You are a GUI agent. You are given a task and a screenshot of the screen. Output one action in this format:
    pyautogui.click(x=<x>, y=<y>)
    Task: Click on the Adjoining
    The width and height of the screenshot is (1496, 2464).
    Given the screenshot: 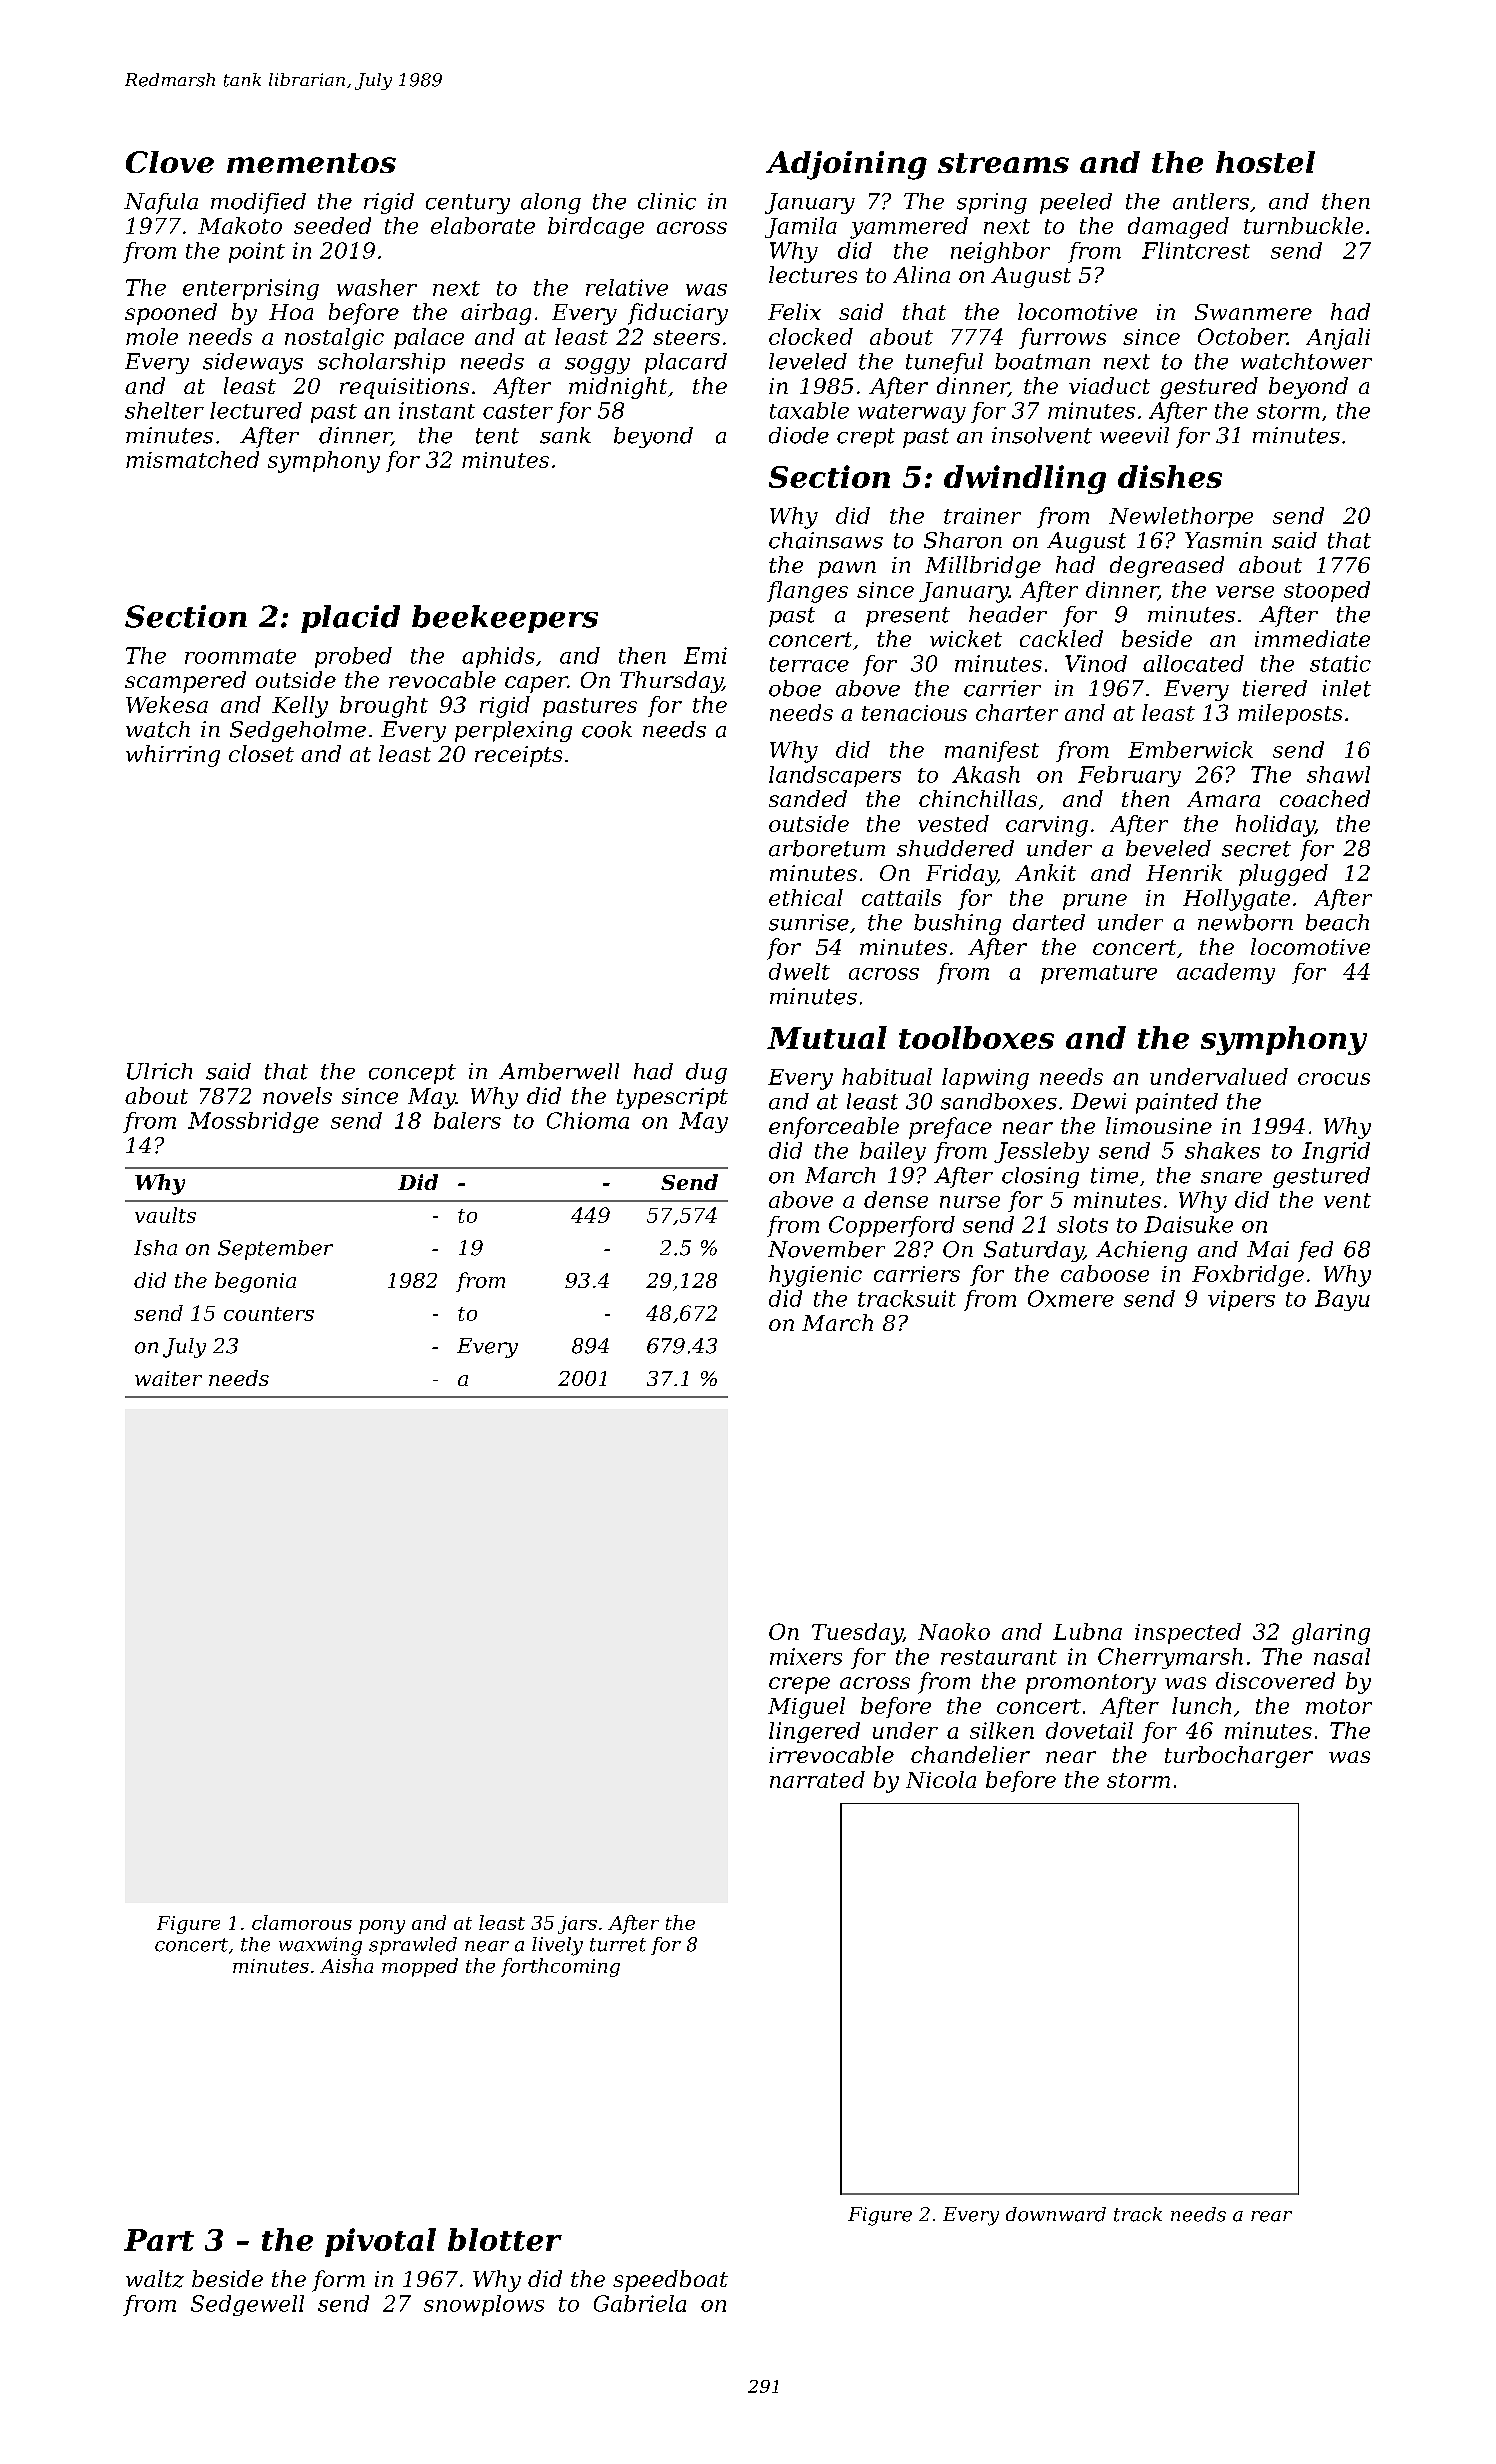 What is the action you would take?
    pyautogui.click(x=846, y=165)
